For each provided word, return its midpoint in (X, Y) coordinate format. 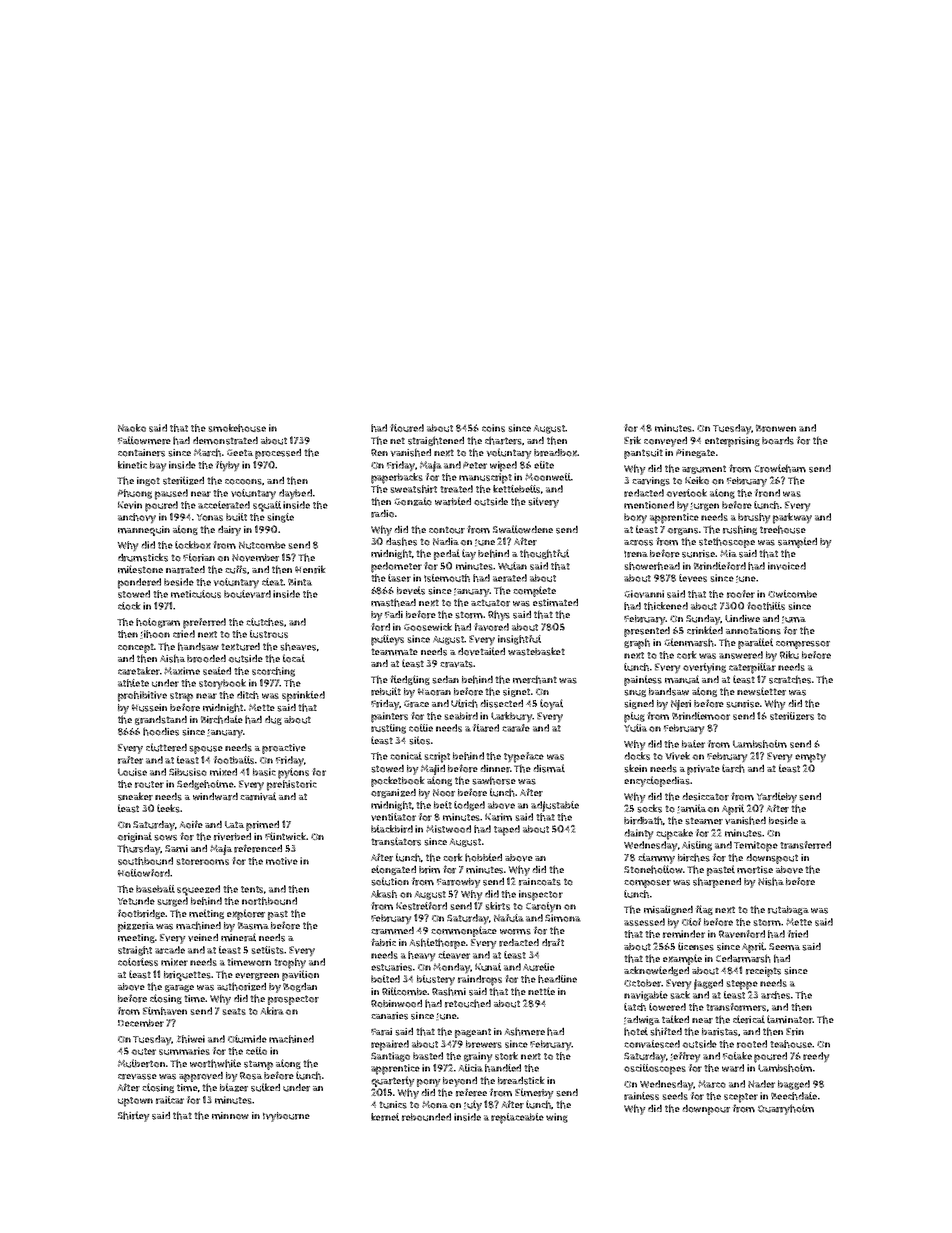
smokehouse (237, 428)
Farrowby (459, 883)
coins (493, 428)
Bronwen (776, 428)
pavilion (300, 975)
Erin (795, 1032)
